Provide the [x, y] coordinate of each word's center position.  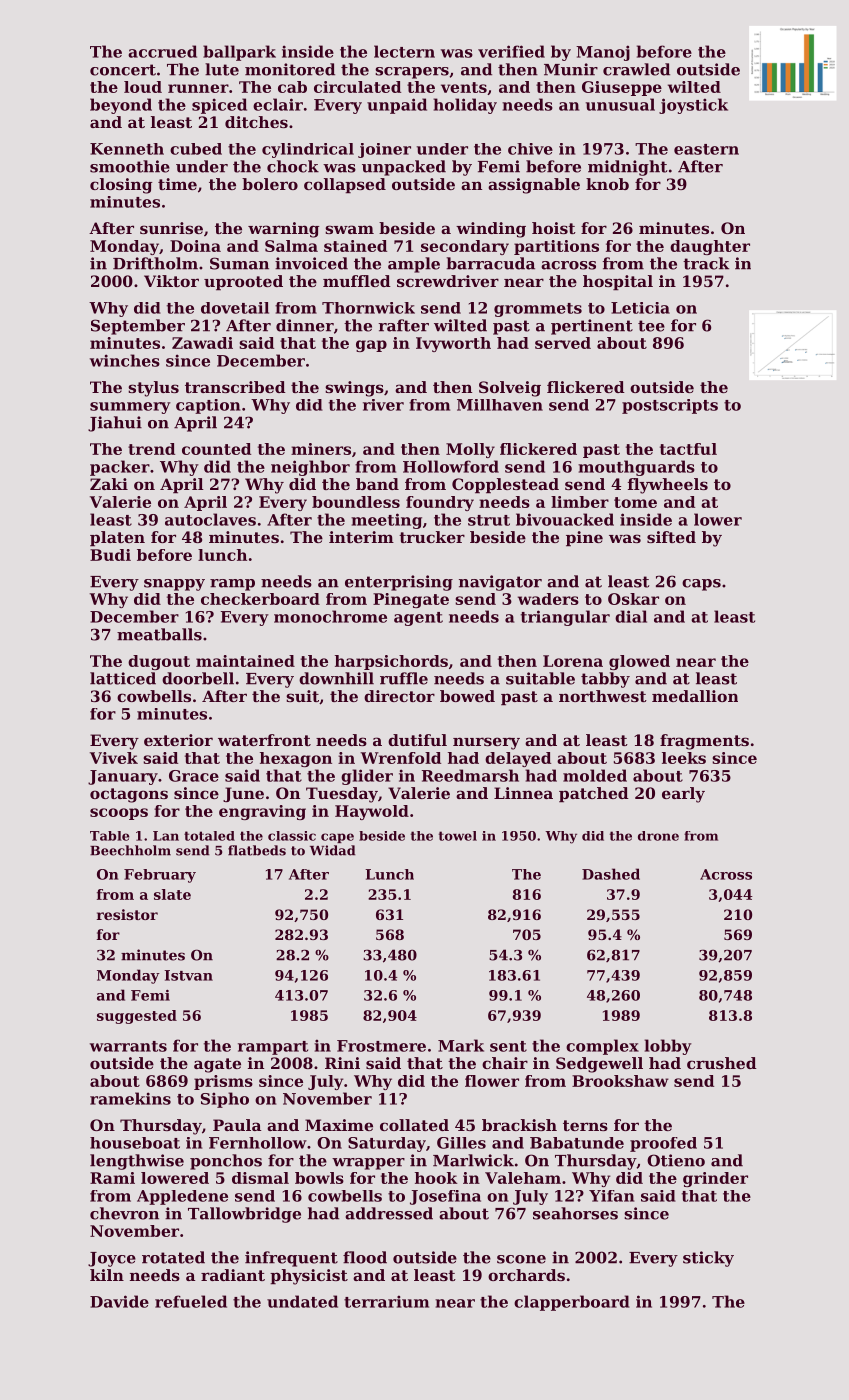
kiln [107, 1275]
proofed [663, 1144]
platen [117, 539]
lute [222, 69]
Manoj [603, 53]
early [683, 795]
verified [511, 51]
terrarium [386, 1301]
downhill [336, 678]
